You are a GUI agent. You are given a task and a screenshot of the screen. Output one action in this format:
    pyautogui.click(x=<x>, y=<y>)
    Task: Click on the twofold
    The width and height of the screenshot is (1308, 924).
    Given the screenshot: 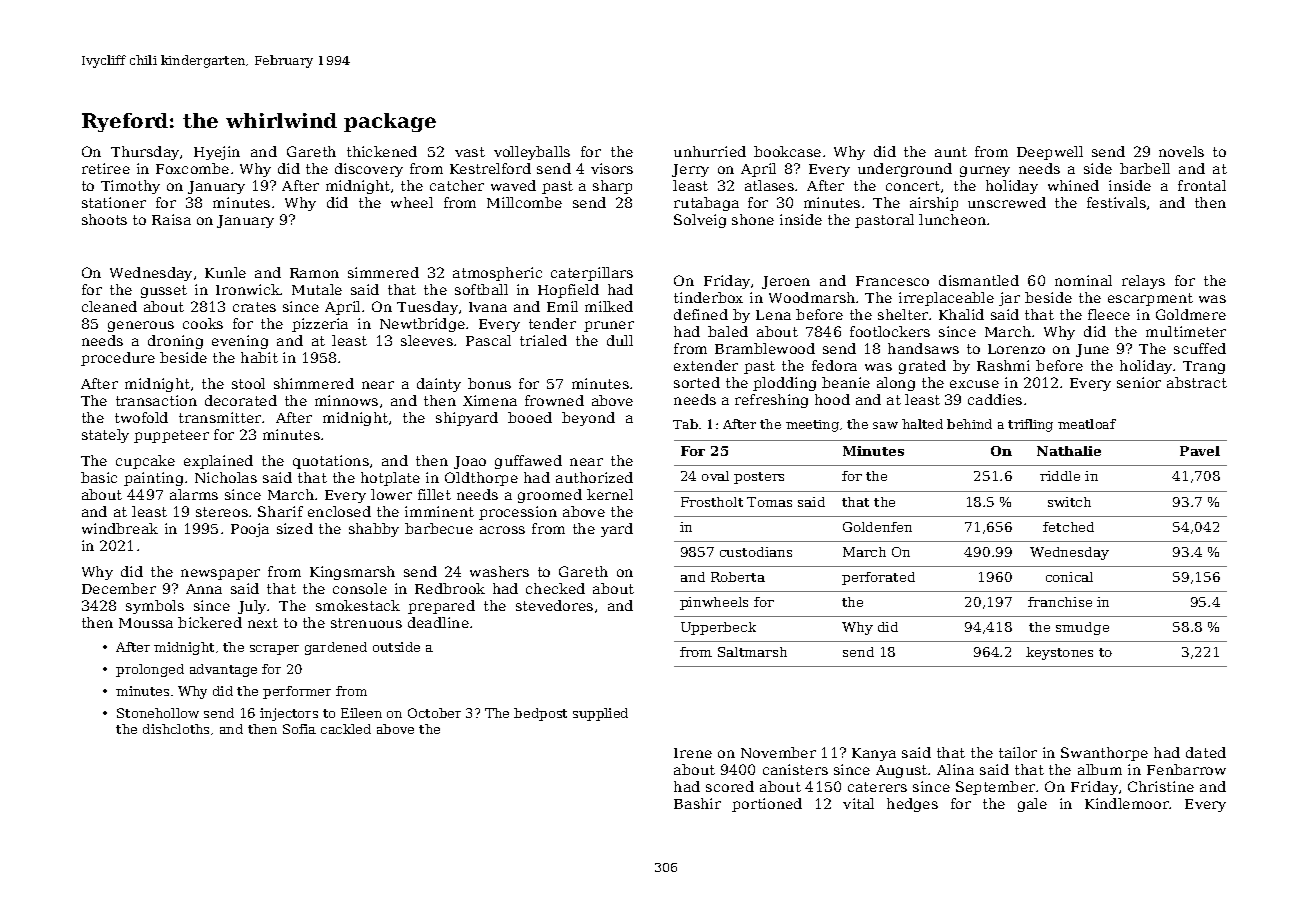 What is the action you would take?
    pyautogui.click(x=141, y=417)
